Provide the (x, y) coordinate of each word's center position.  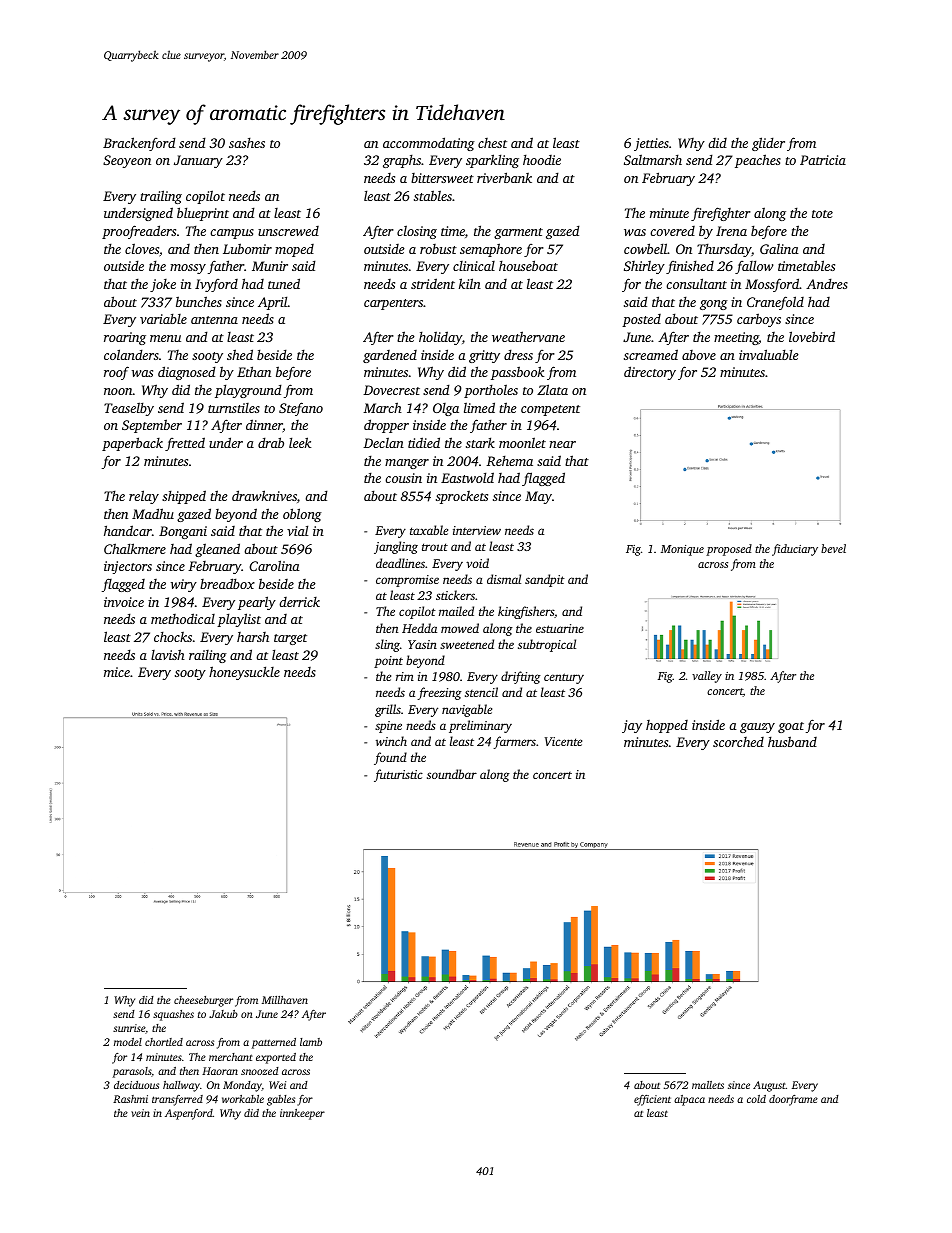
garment (518, 233)
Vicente (563, 741)
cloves (142, 248)
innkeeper (302, 1114)
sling (387, 645)
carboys (759, 320)
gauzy (757, 728)
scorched (738, 742)
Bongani (183, 532)
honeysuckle (244, 673)
